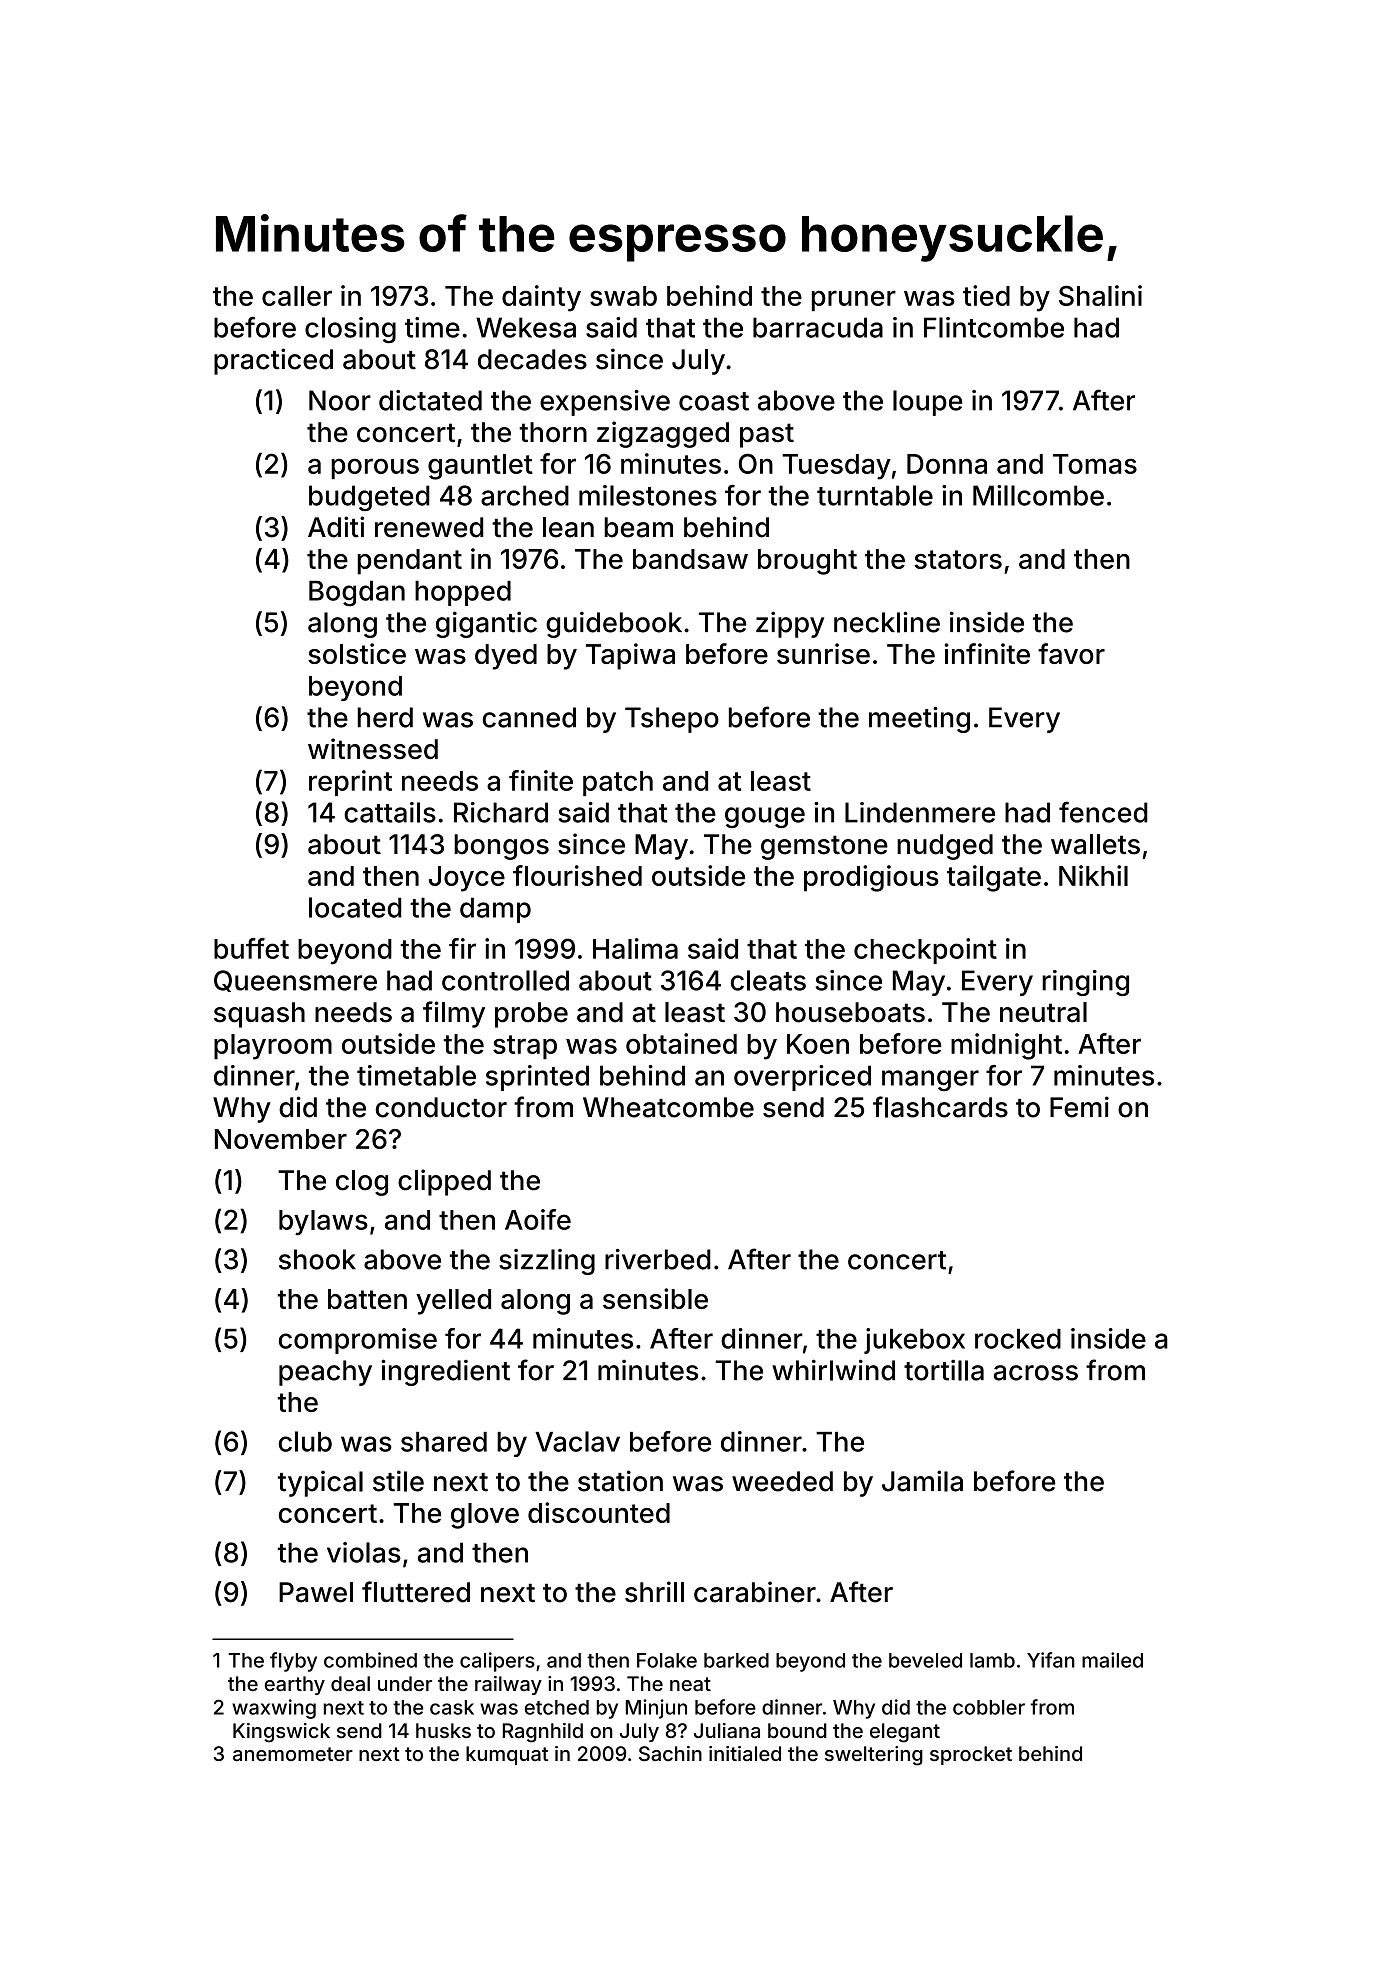 Image resolution: width=1386 pixels, height=1969 pixels. I want to click on riverbed, so click(658, 1259).
